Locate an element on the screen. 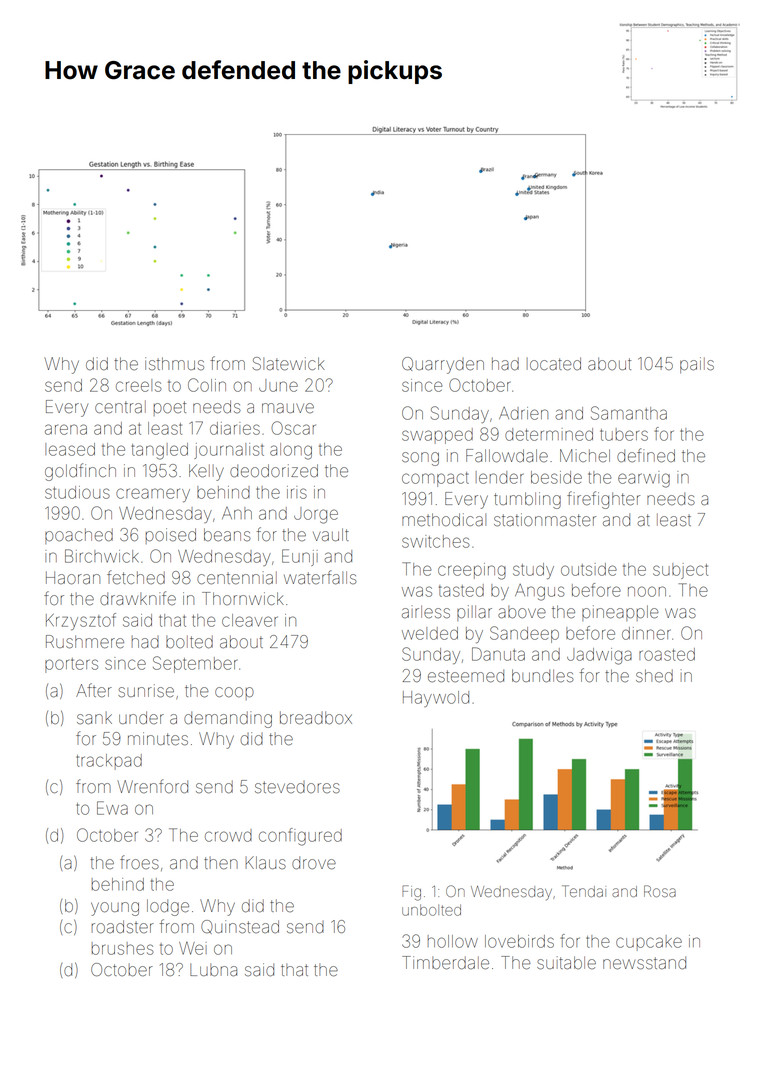 This screenshot has width=760, height=1078. outside is located at coordinates (589, 569).
